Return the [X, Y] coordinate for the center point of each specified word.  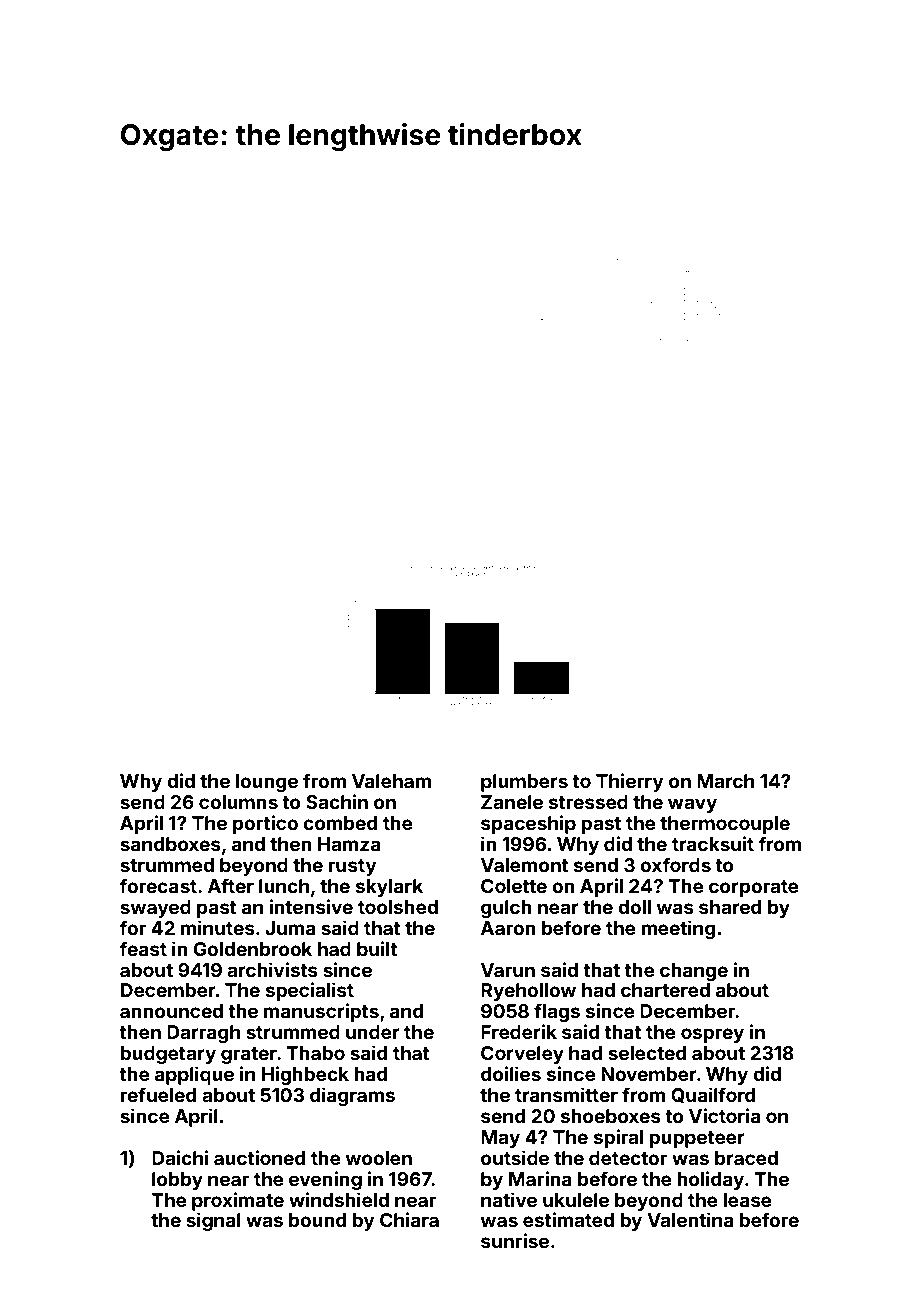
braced [746, 1158]
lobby [177, 1181]
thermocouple [725, 825]
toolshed [398, 907]
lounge [267, 783]
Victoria [725, 1115]
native [509, 1199]
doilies [511, 1073]
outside [515, 1157]
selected [647, 1053]
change [694, 972]
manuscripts [321, 1012]
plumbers [524, 783]
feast [143, 948]
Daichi [180, 1157]
